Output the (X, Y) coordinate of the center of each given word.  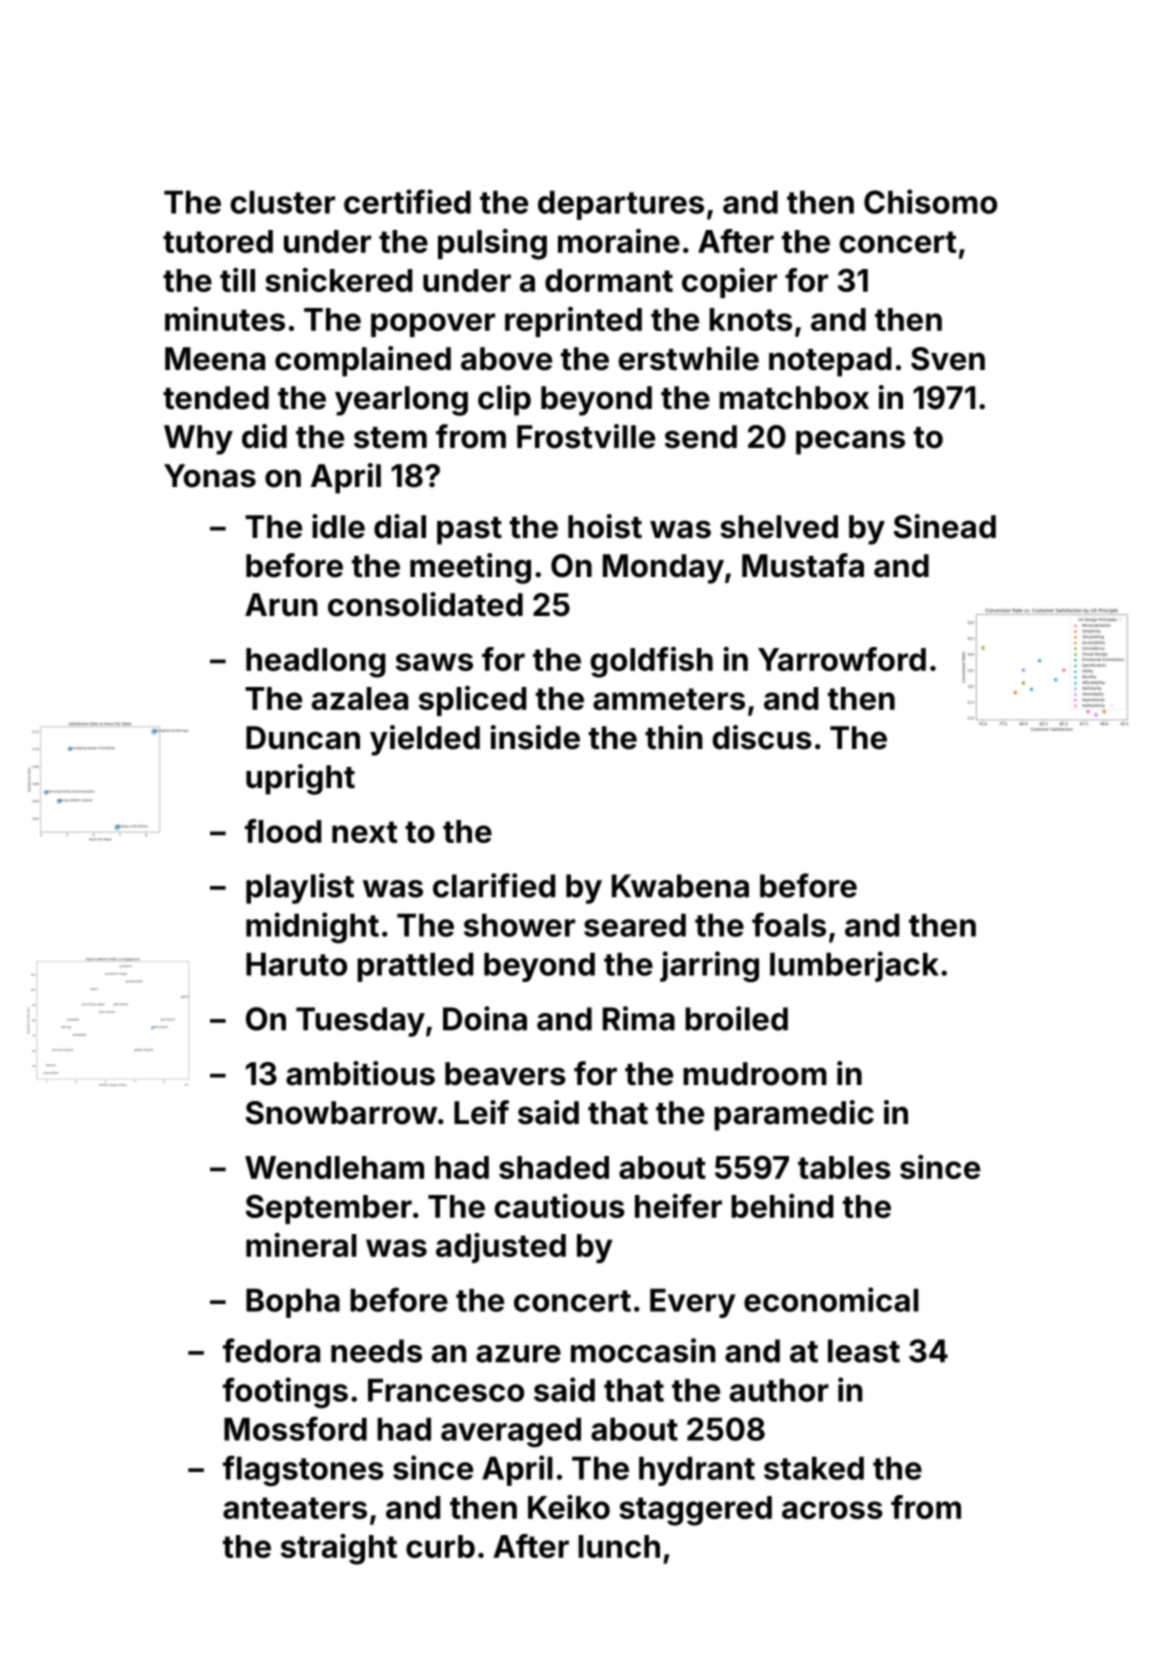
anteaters (295, 1508)
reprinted (573, 322)
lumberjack (854, 966)
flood (283, 831)
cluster (282, 202)
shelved (779, 527)
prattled (415, 967)
